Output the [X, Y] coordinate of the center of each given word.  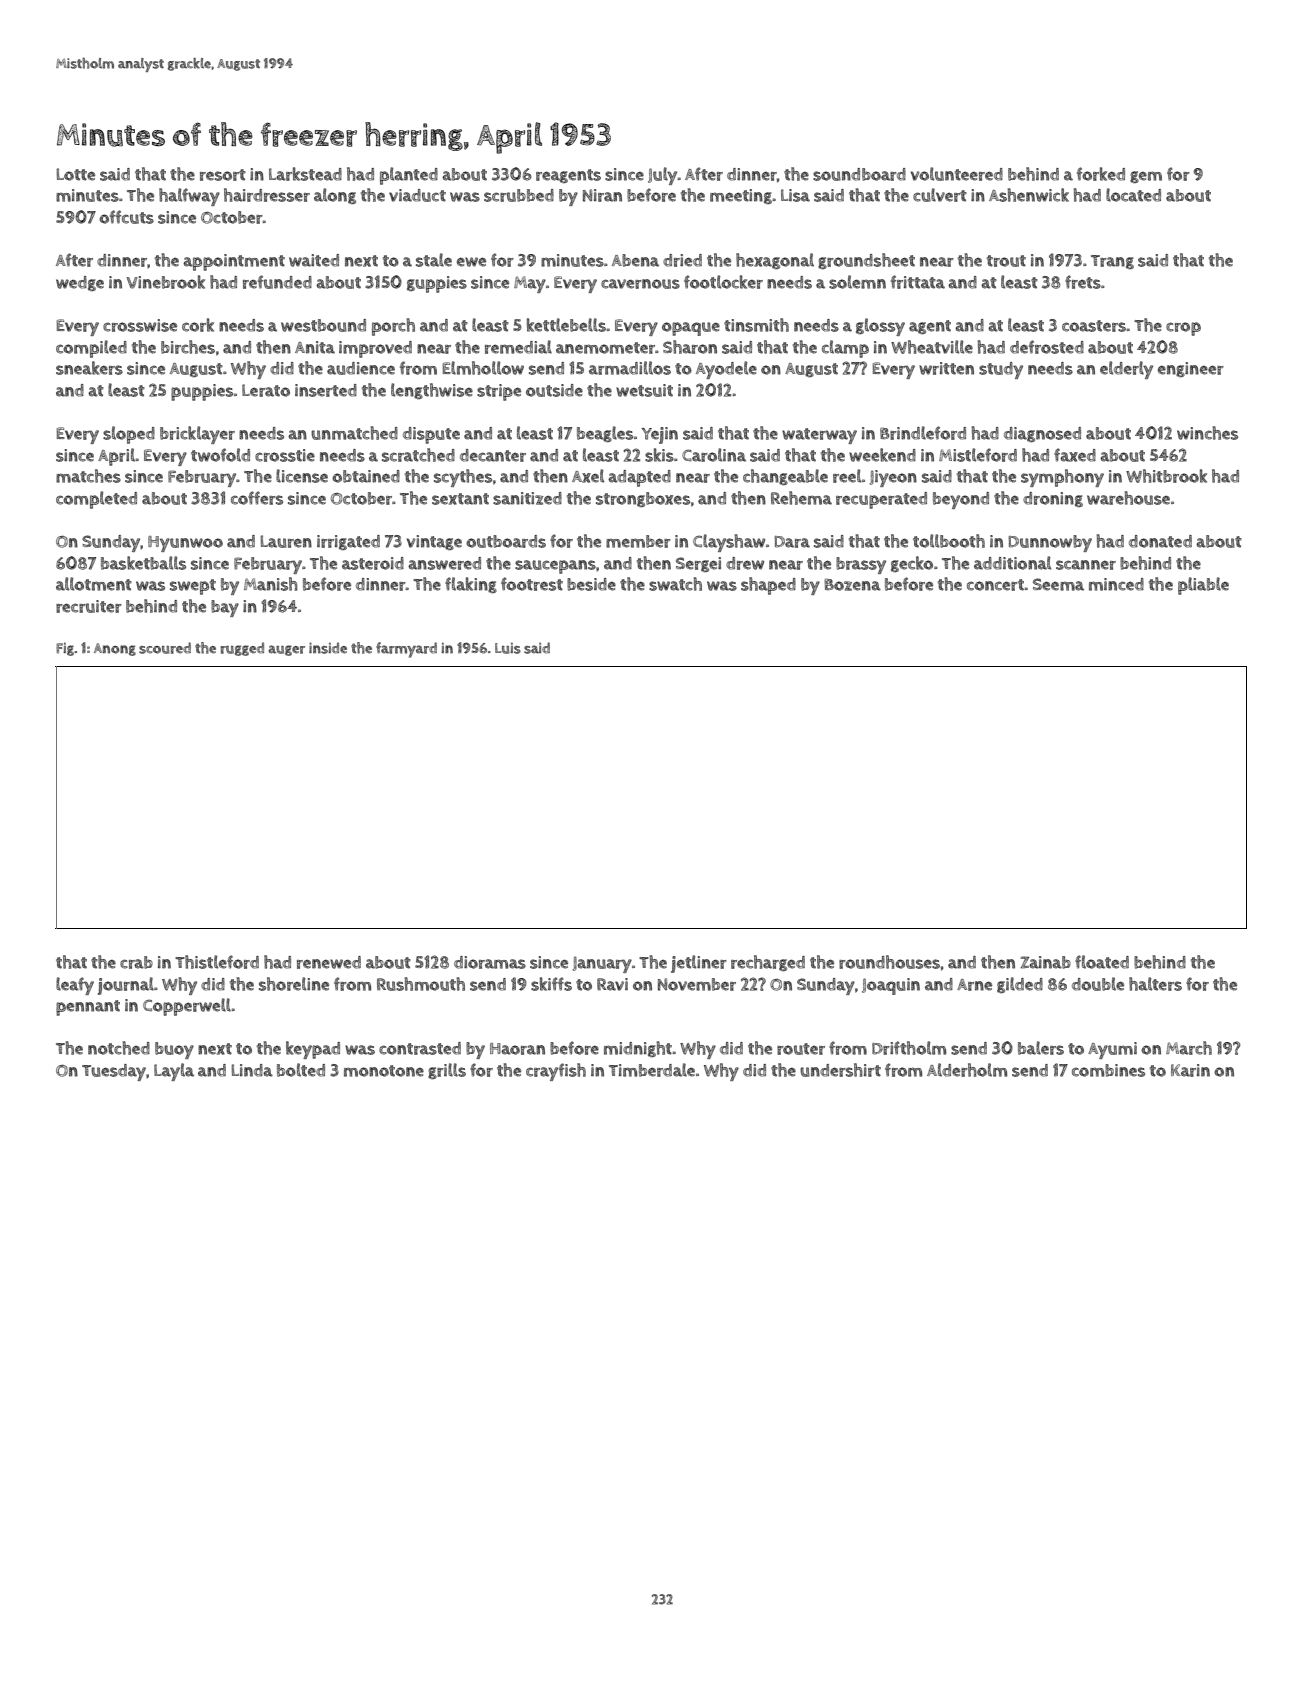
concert [995, 585]
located [1133, 195]
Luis [508, 648]
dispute [431, 435]
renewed [329, 962]
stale [434, 260]
